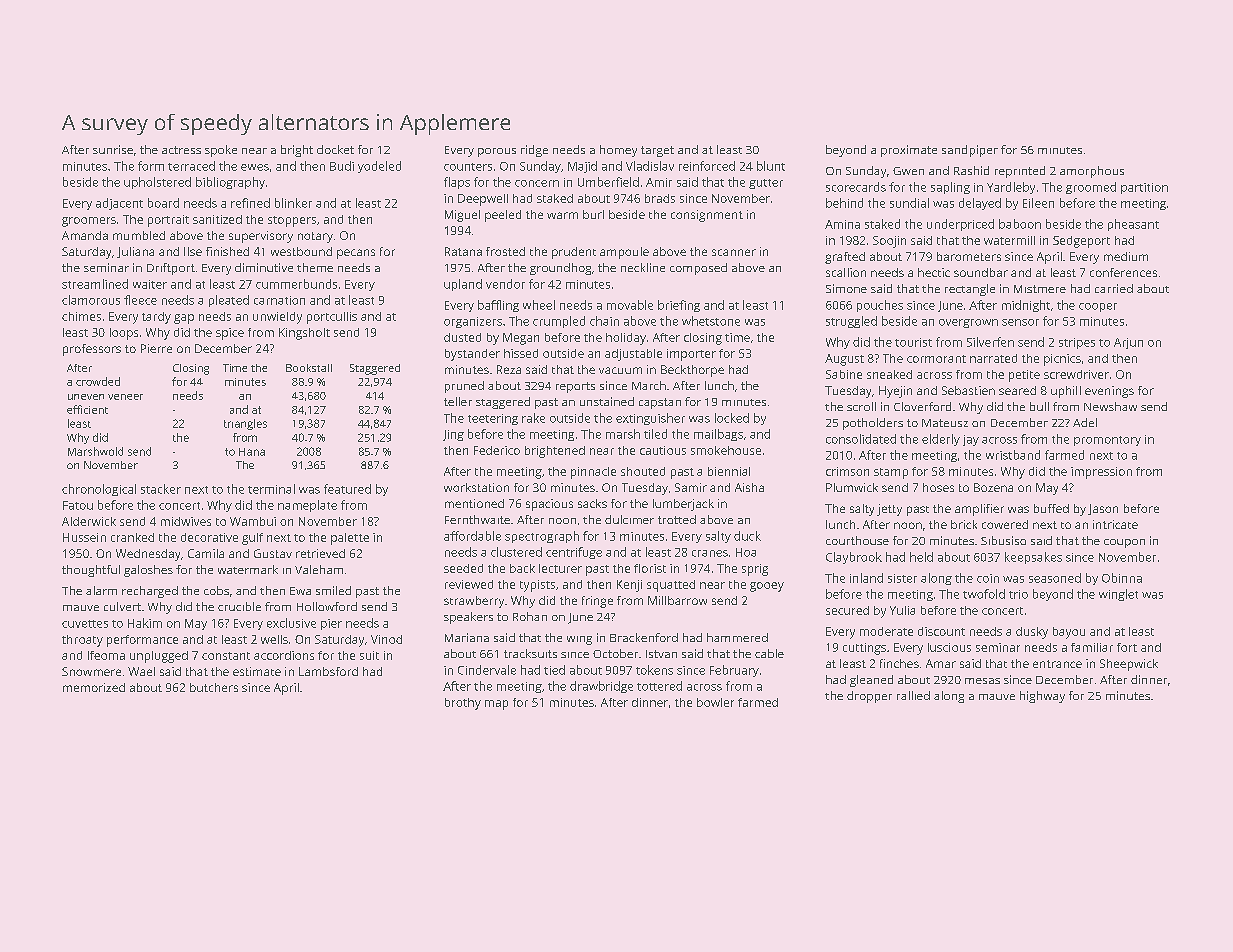 The height and width of the screenshot is (952, 1233). Describe the element at coordinates (1124, 543) in the screenshot. I see `coupon` at that location.
